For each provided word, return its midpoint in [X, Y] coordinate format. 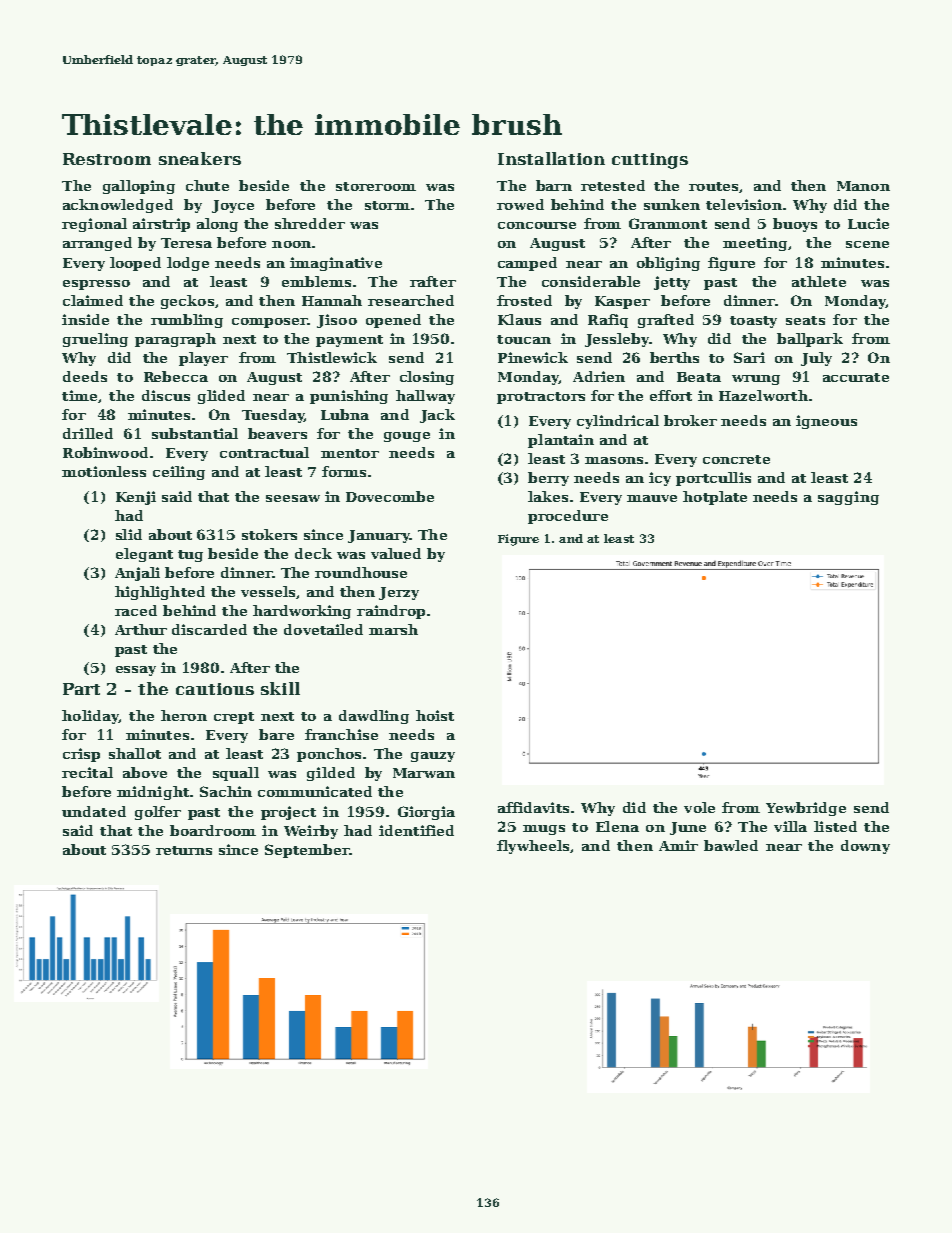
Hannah [332, 300]
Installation [551, 158]
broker [690, 420]
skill [280, 688]
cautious [215, 689]
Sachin [226, 791]
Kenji [136, 498]
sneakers [200, 158]
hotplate [715, 498]
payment [349, 341]
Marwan [424, 773]
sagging [848, 498]
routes [713, 186]
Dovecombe [390, 496]
